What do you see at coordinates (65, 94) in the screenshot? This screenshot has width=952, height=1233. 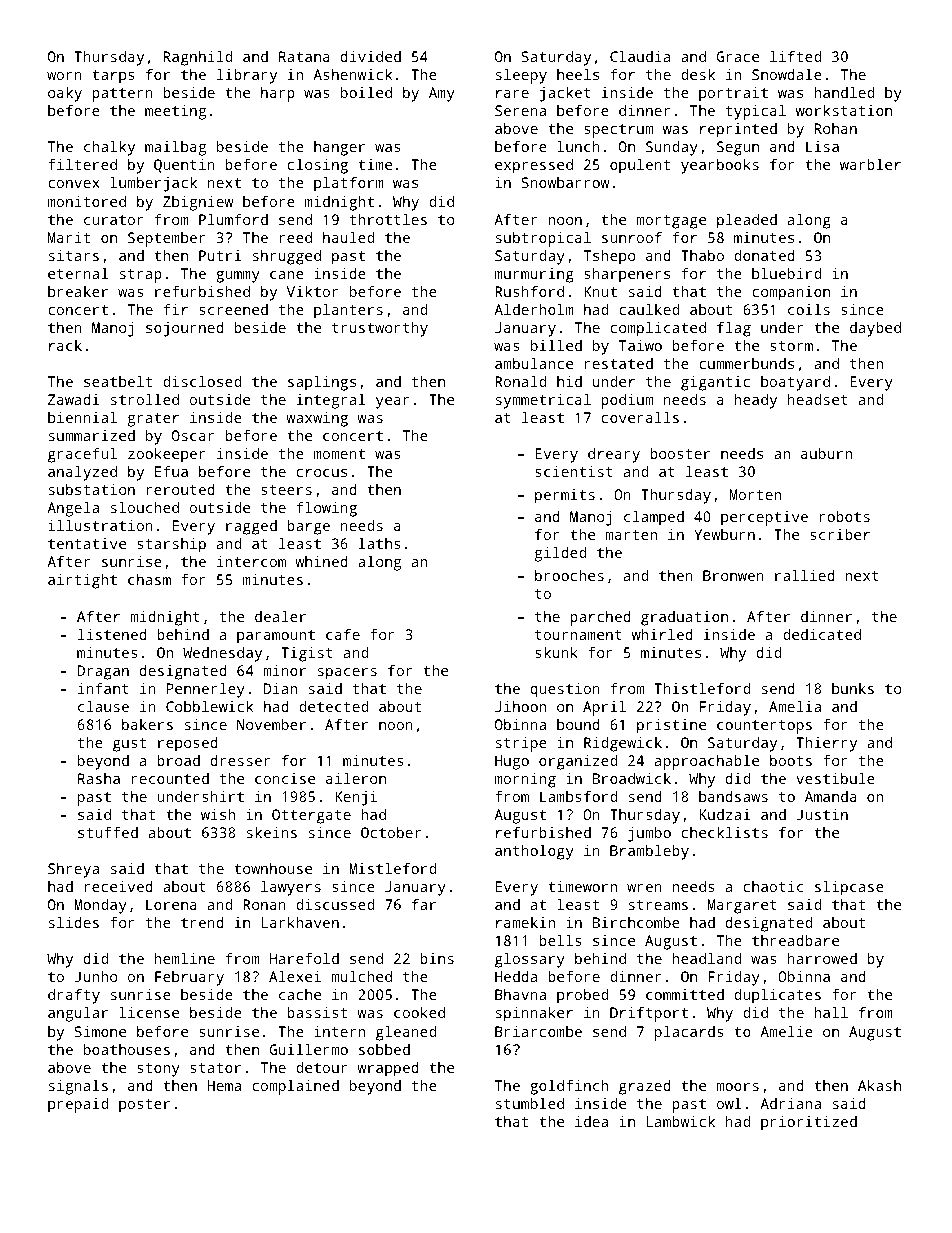 I see `oaky` at bounding box center [65, 94].
